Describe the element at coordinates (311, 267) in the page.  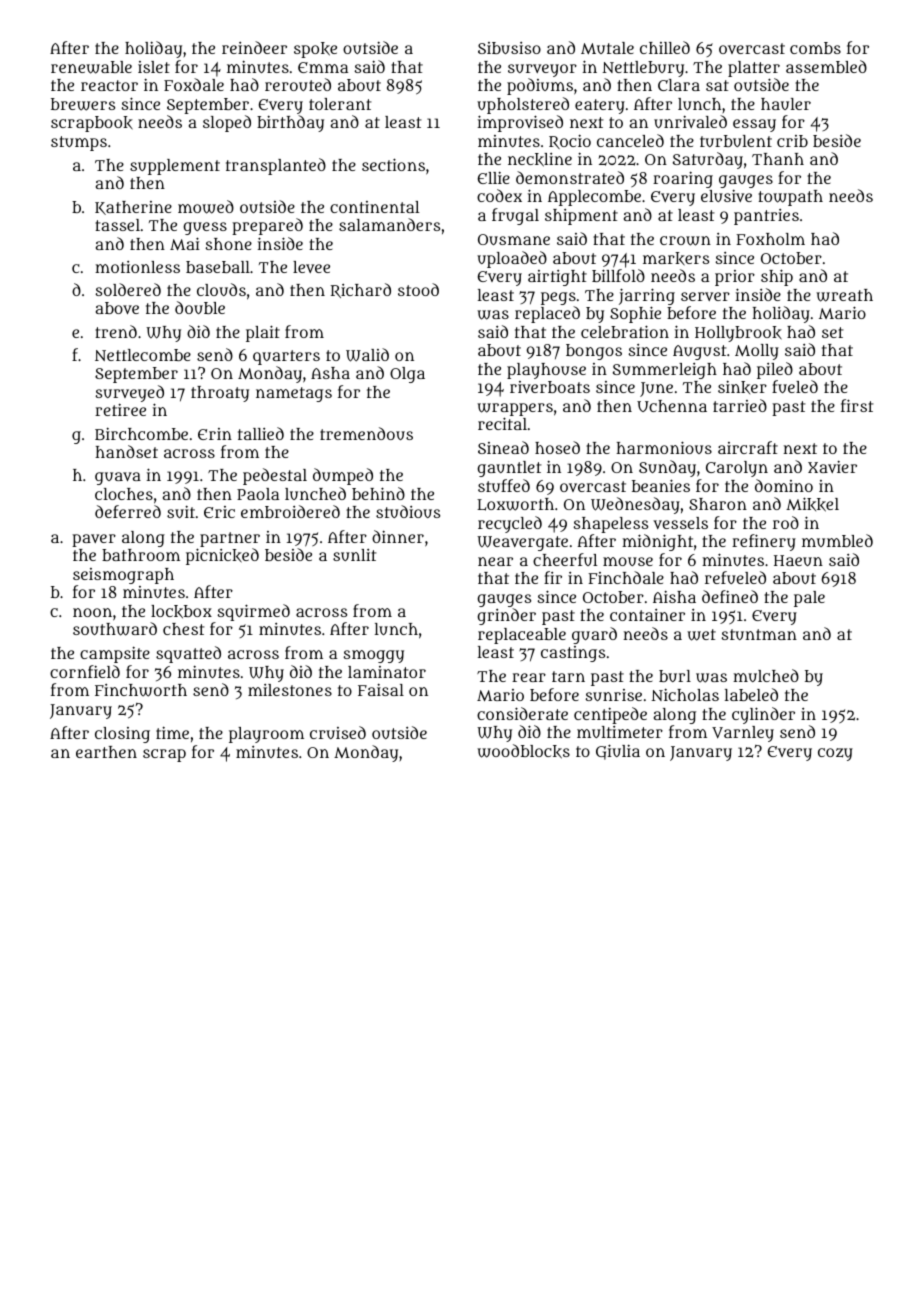
I see `levee` at that location.
